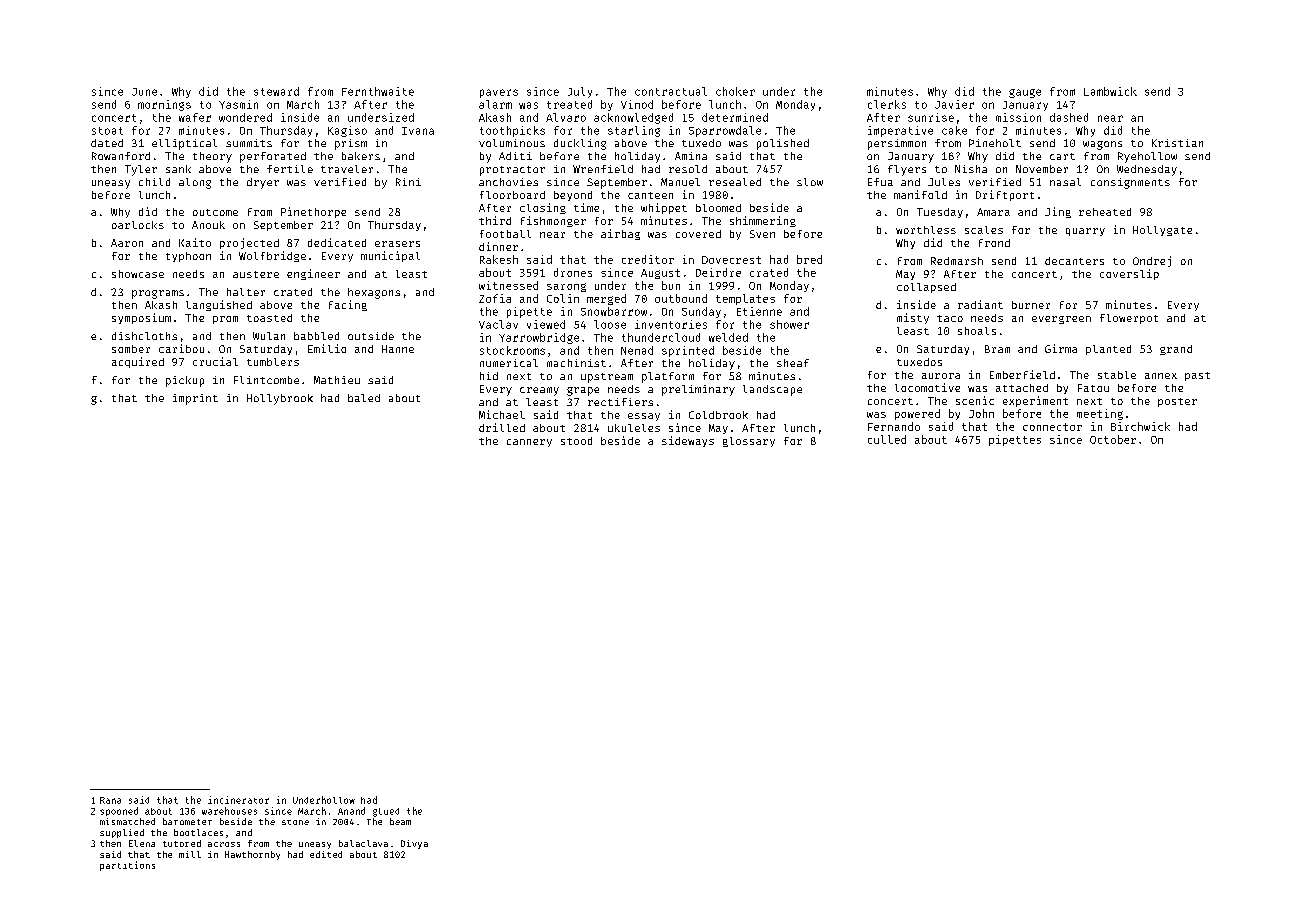  Describe the element at coordinates (1147, 170) in the document. I see `Wednesday` at that location.
